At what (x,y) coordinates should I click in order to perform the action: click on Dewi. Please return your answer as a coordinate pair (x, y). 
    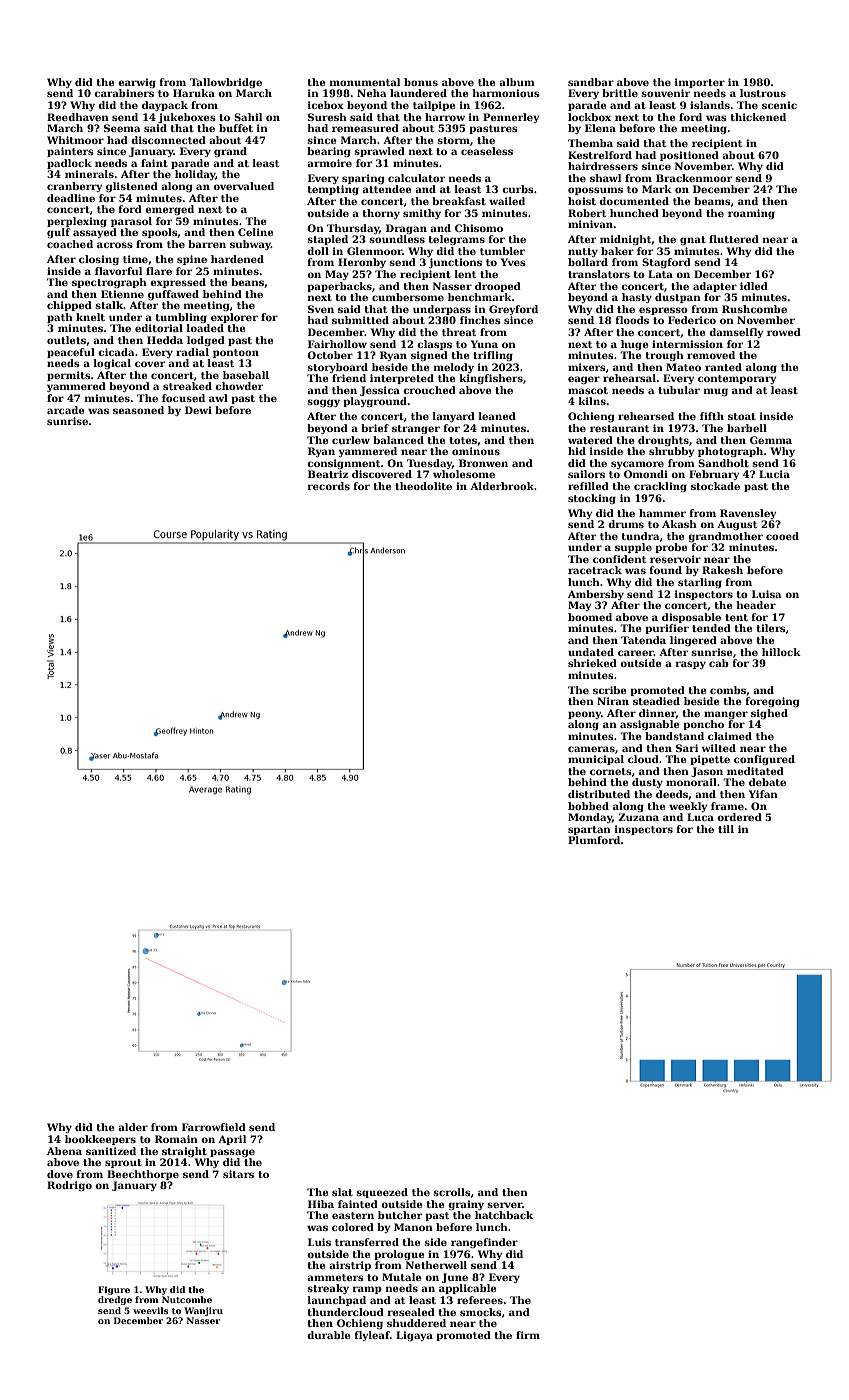
    Looking at the image, I should click on (198, 410).
